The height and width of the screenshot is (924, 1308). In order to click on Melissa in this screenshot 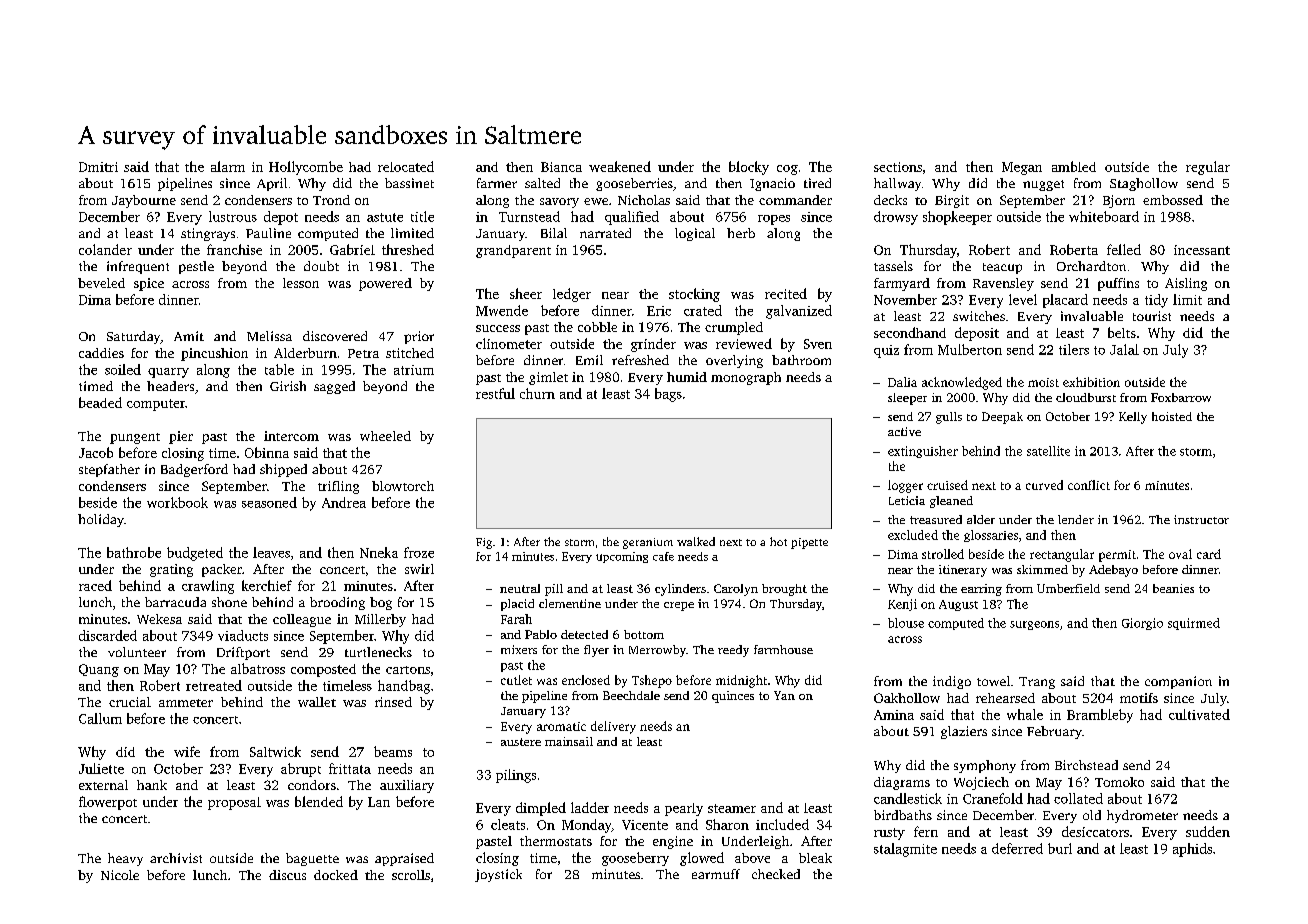, I will do `click(269, 336)`.
